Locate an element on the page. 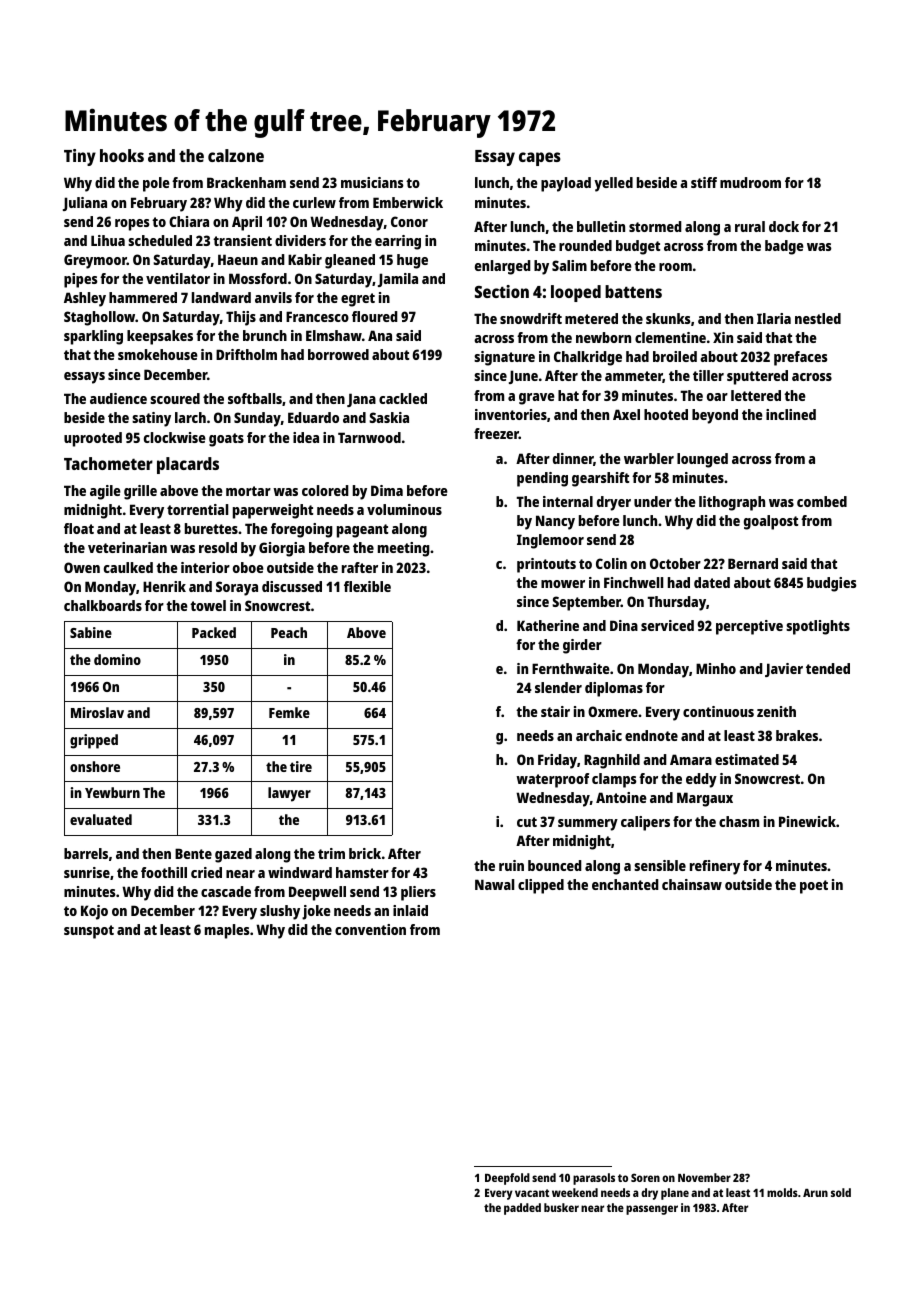 The height and width of the page is (1308, 924). stiff is located at coordinates (704, 182).
